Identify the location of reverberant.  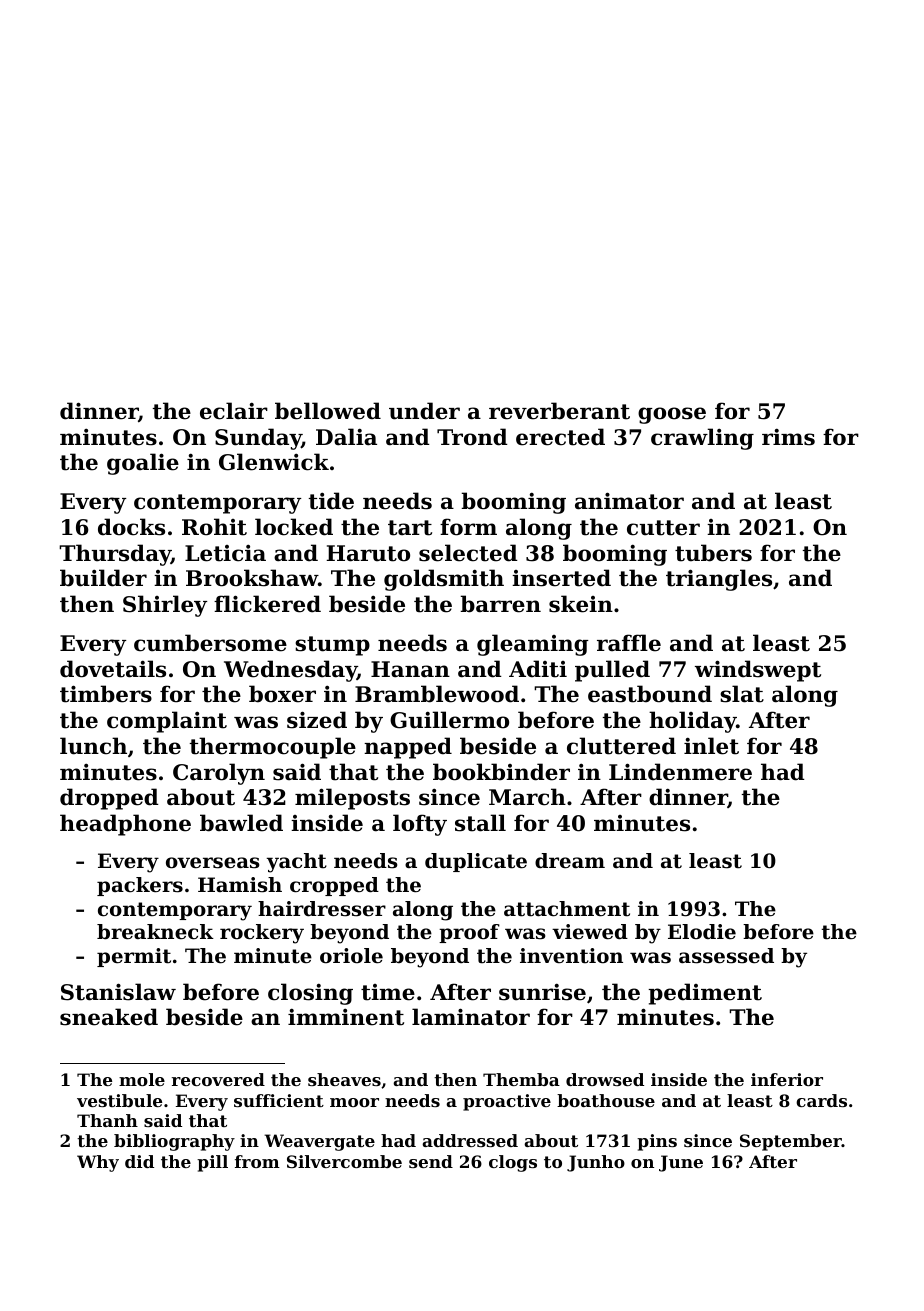
(559, 411).
